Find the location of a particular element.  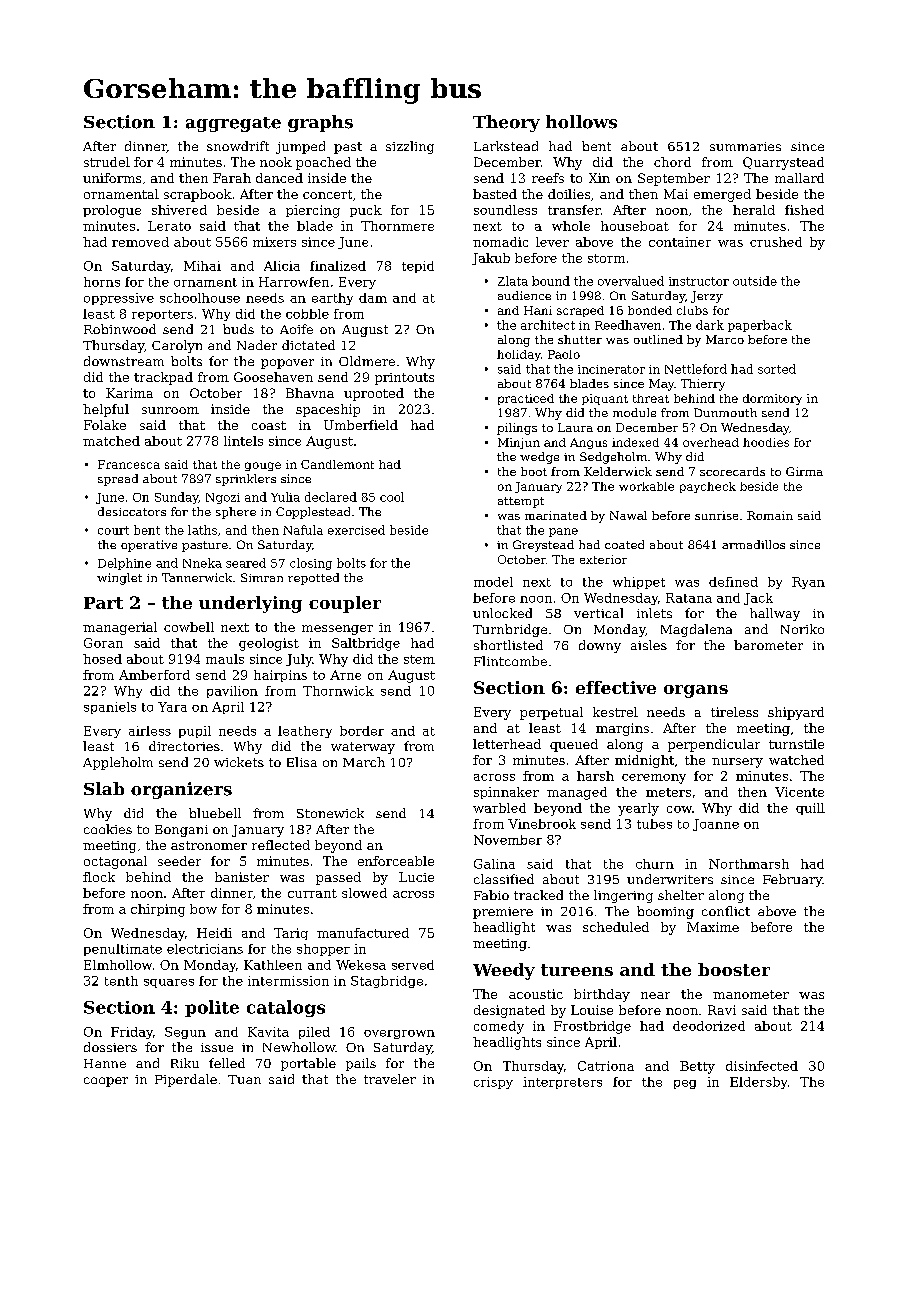

lintels is located at coordinates (243, 441).
